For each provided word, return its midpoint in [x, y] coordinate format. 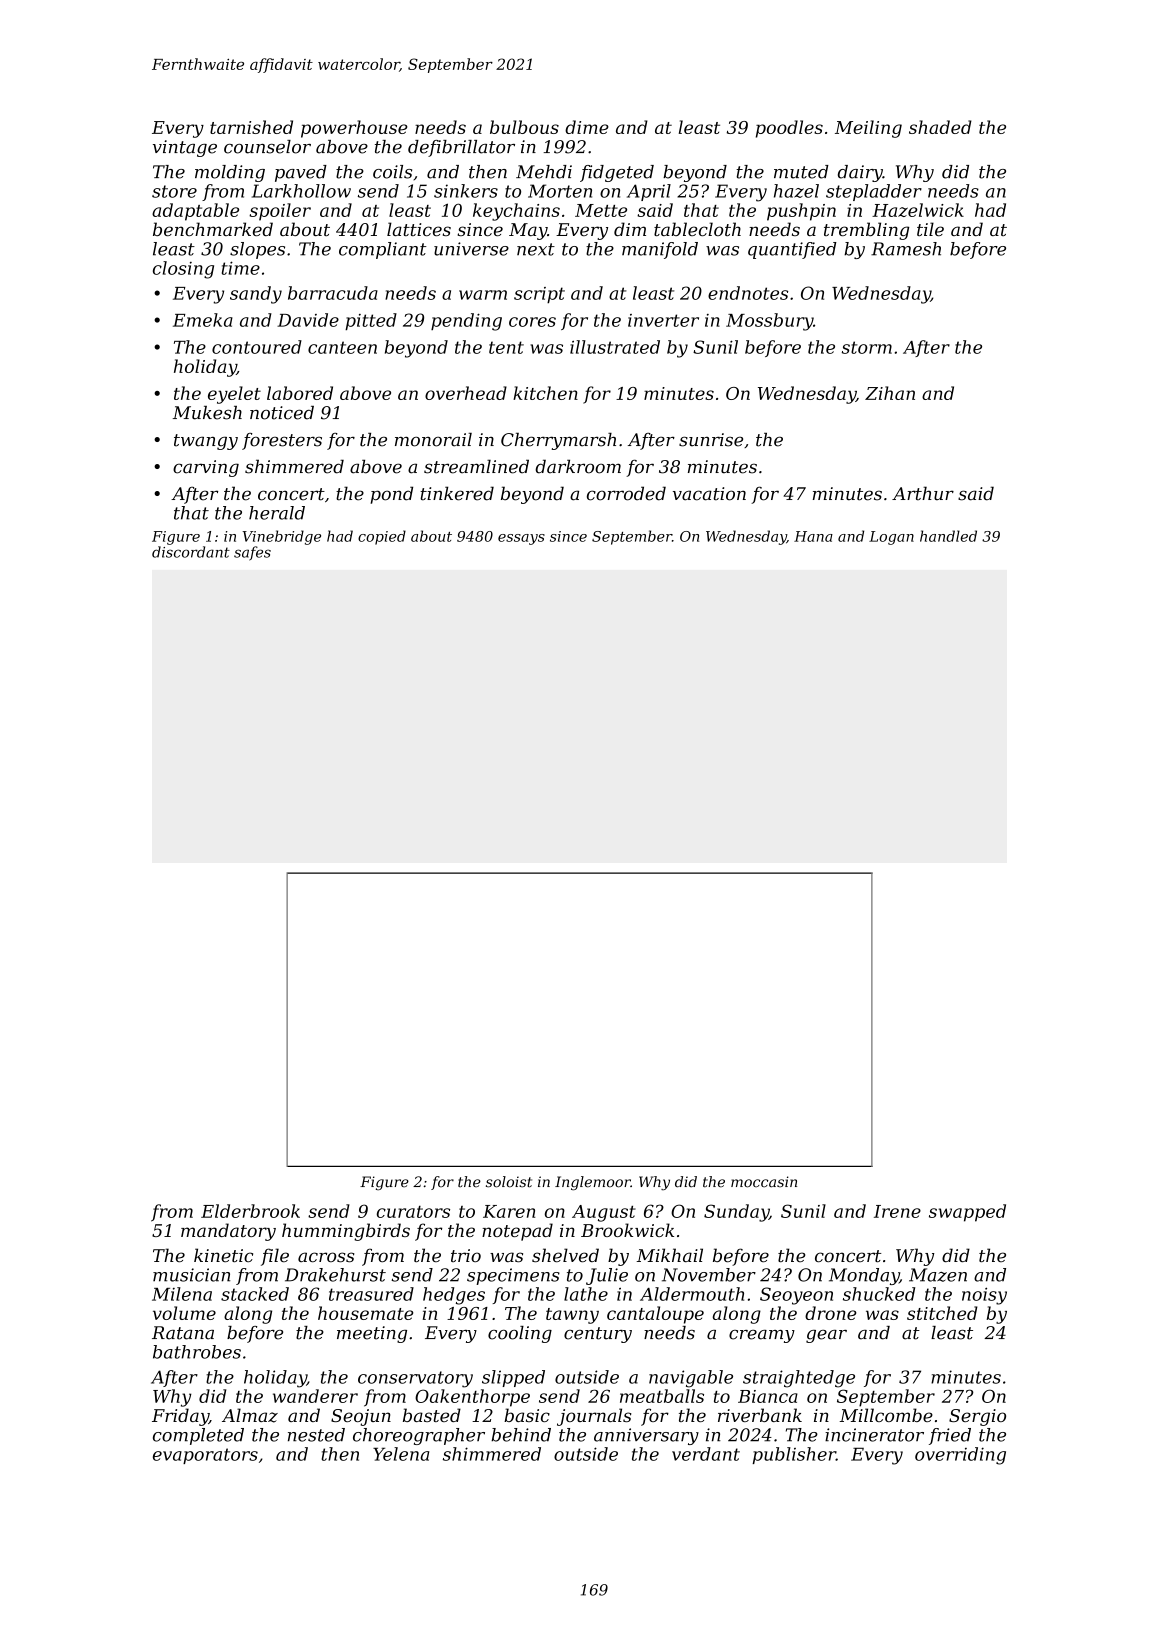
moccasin [764, 1182]
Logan [891, 538]
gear [826, 1336]
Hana [813, 536]
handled [948, 536]
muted [801, 172]
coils [392, 172]
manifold [660, 250]
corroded [626, 493]
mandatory [228, 1232]
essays [521, 539]
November [709, 1275]
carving [206, 468]
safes [252, 553]
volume [184, 1313]
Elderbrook [250, 1211]
